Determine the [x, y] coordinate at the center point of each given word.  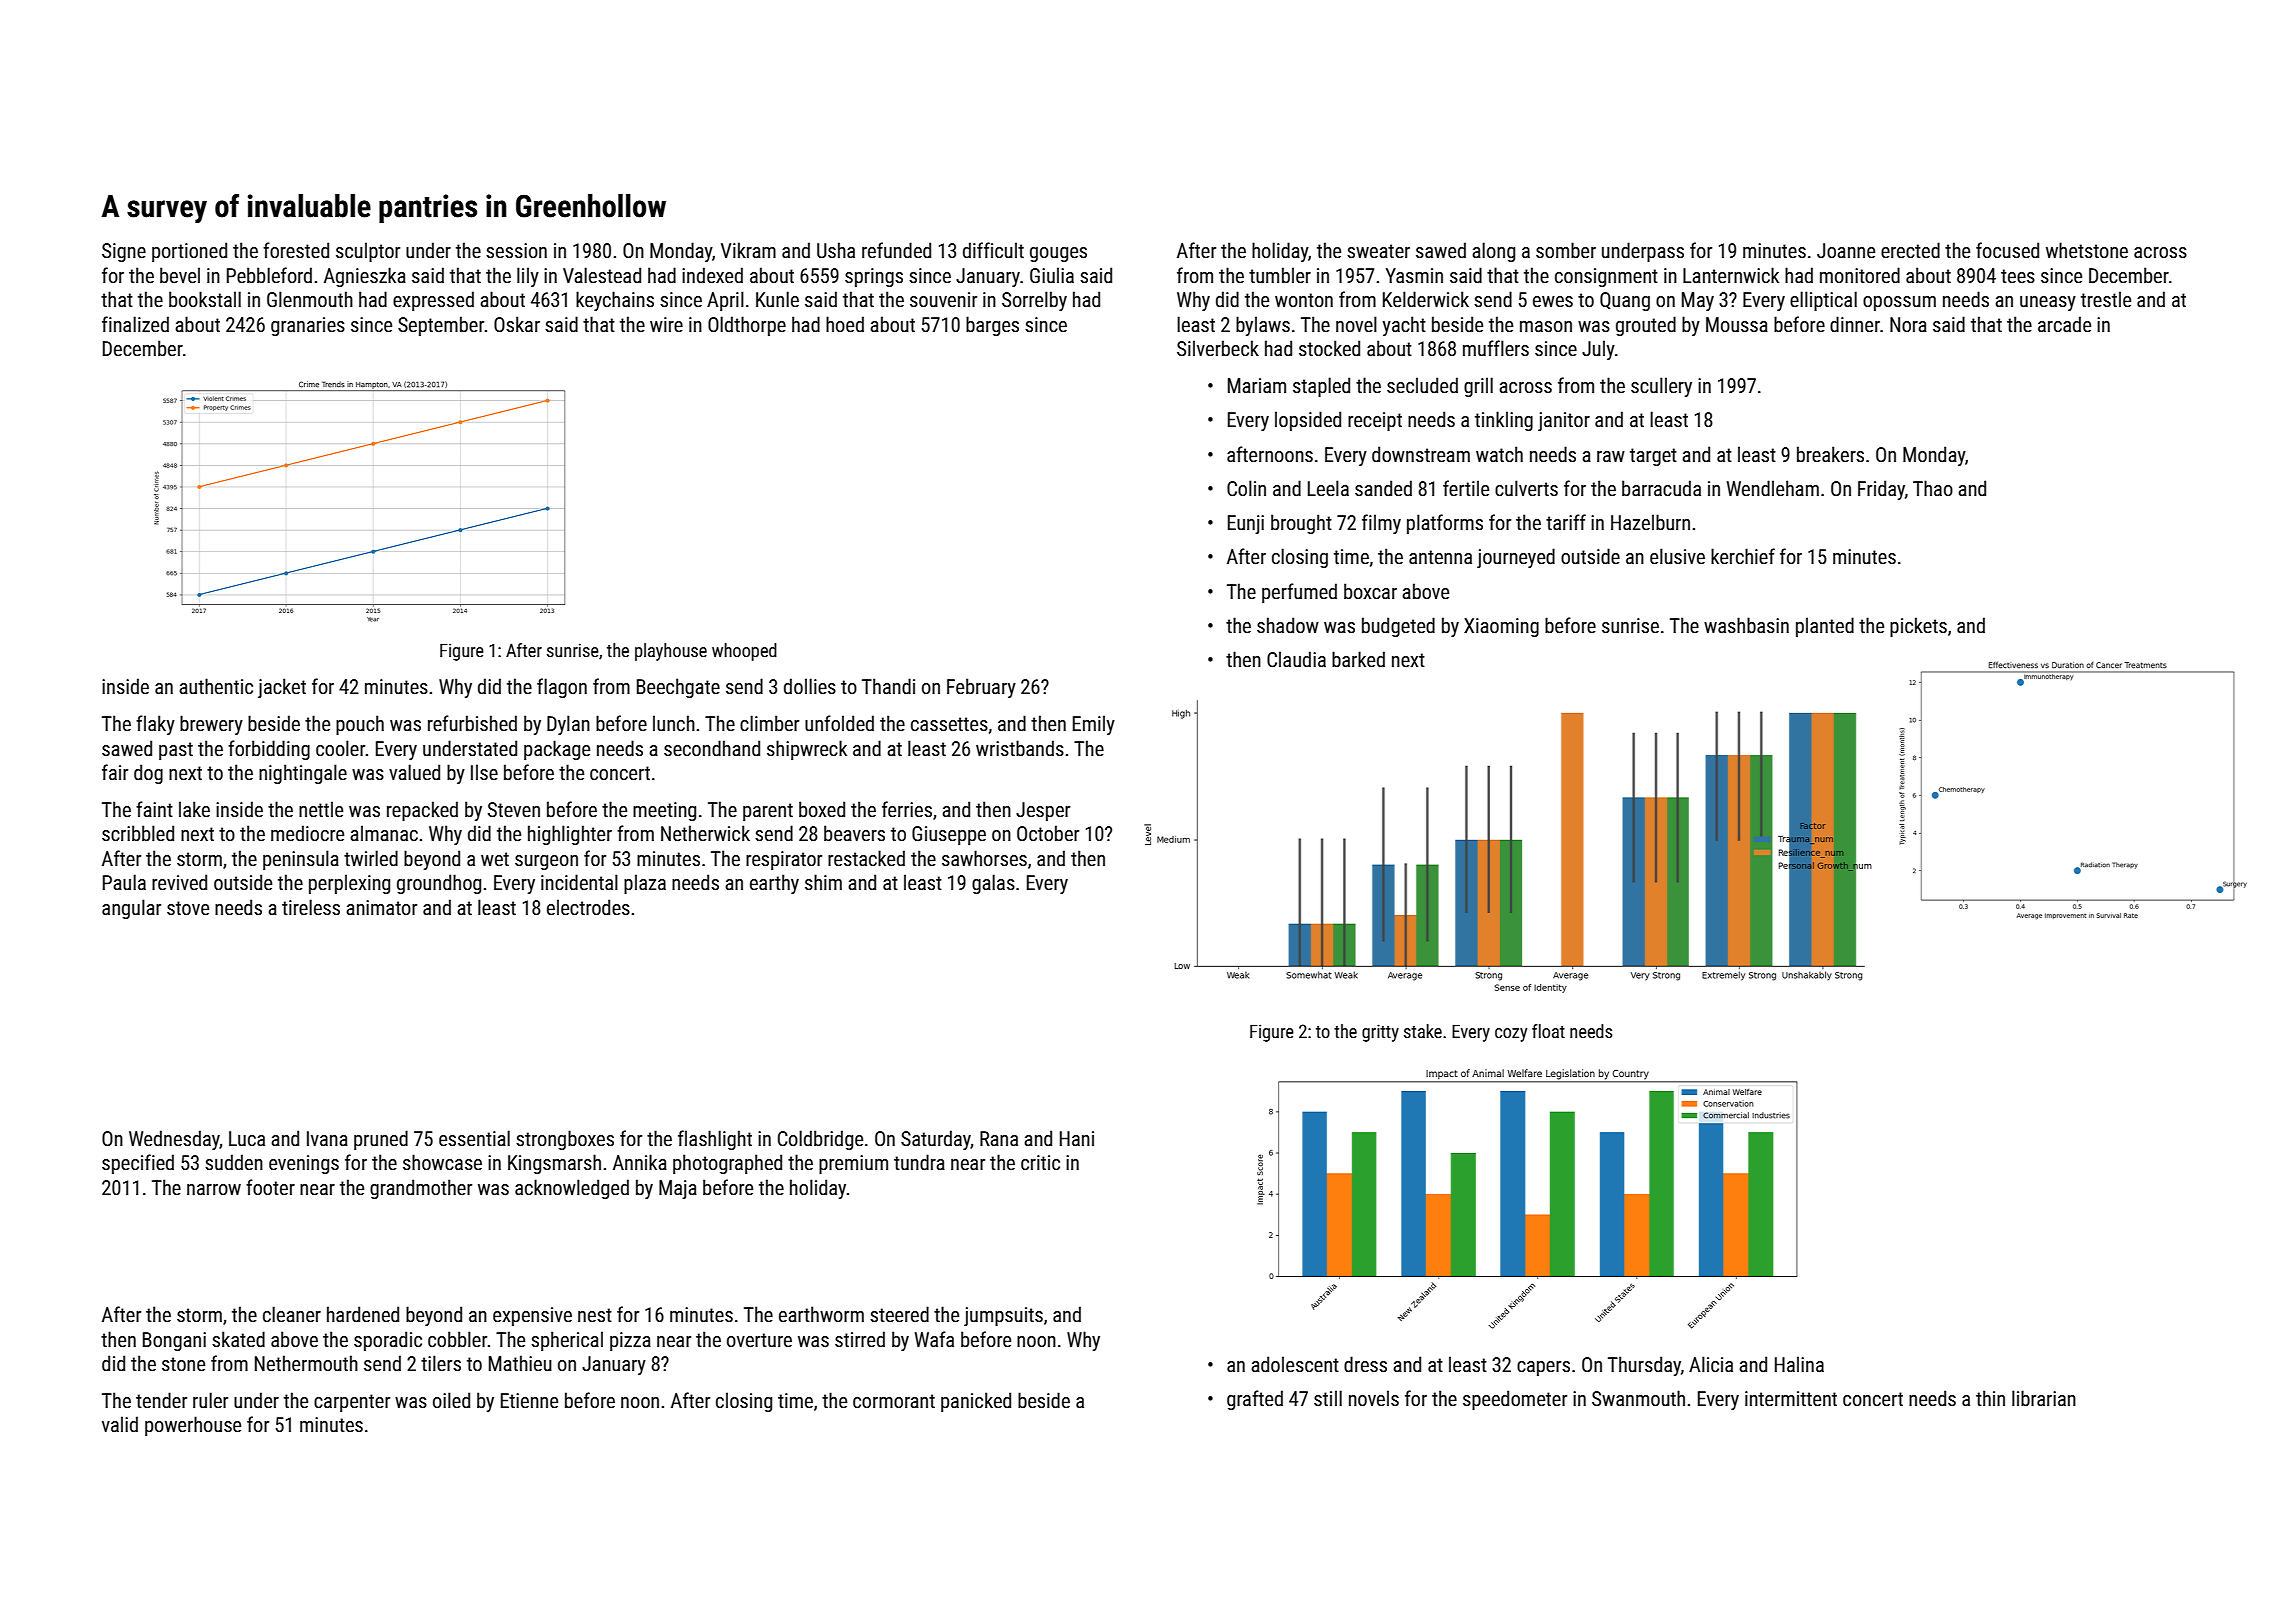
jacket [282, 688]
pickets [1918, 627]
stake [1423, 1031]
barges [992, 326]
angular [131, 909]
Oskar [517, 324]
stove [188, 908]
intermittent [1791, 1398]
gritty [1380, 1033]
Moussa [1737, 324]
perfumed [1299, 593]
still [1328, 1398]
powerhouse [193, 1426]
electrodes [588, 907]
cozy [1511, 1035]
